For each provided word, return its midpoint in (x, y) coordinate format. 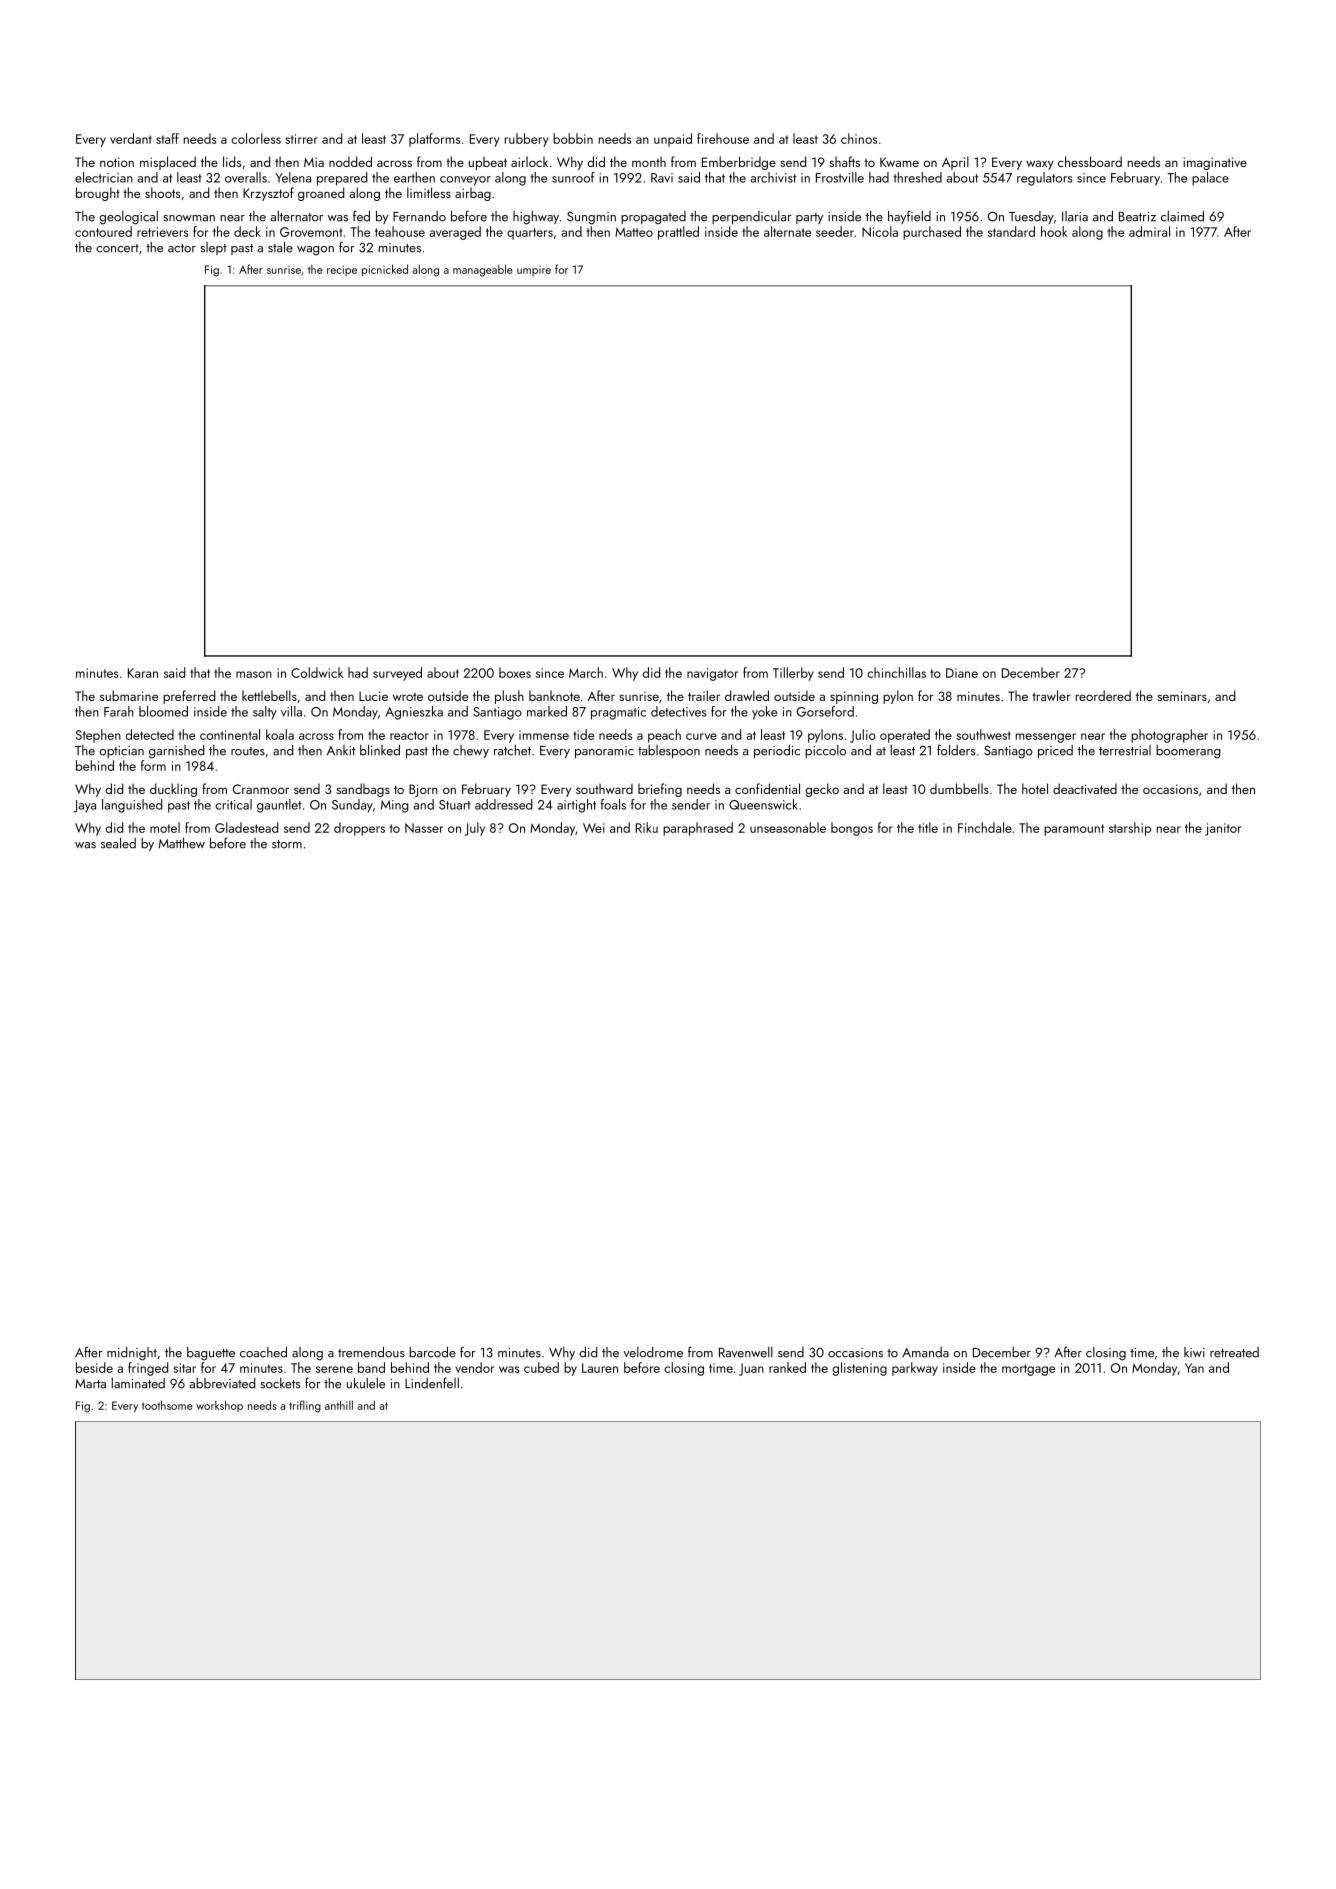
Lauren (600, 1368)
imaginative (1215, 163)
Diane (962, 673)
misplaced (168, 163)
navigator (712, 674)
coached (263, 1352)
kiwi (1194, 1352)
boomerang (1188, 752)
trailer (704, 695)
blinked (380, 750)
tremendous (371, 1352)
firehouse (723, 138)
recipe (342, 270)
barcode (432, 1352)
